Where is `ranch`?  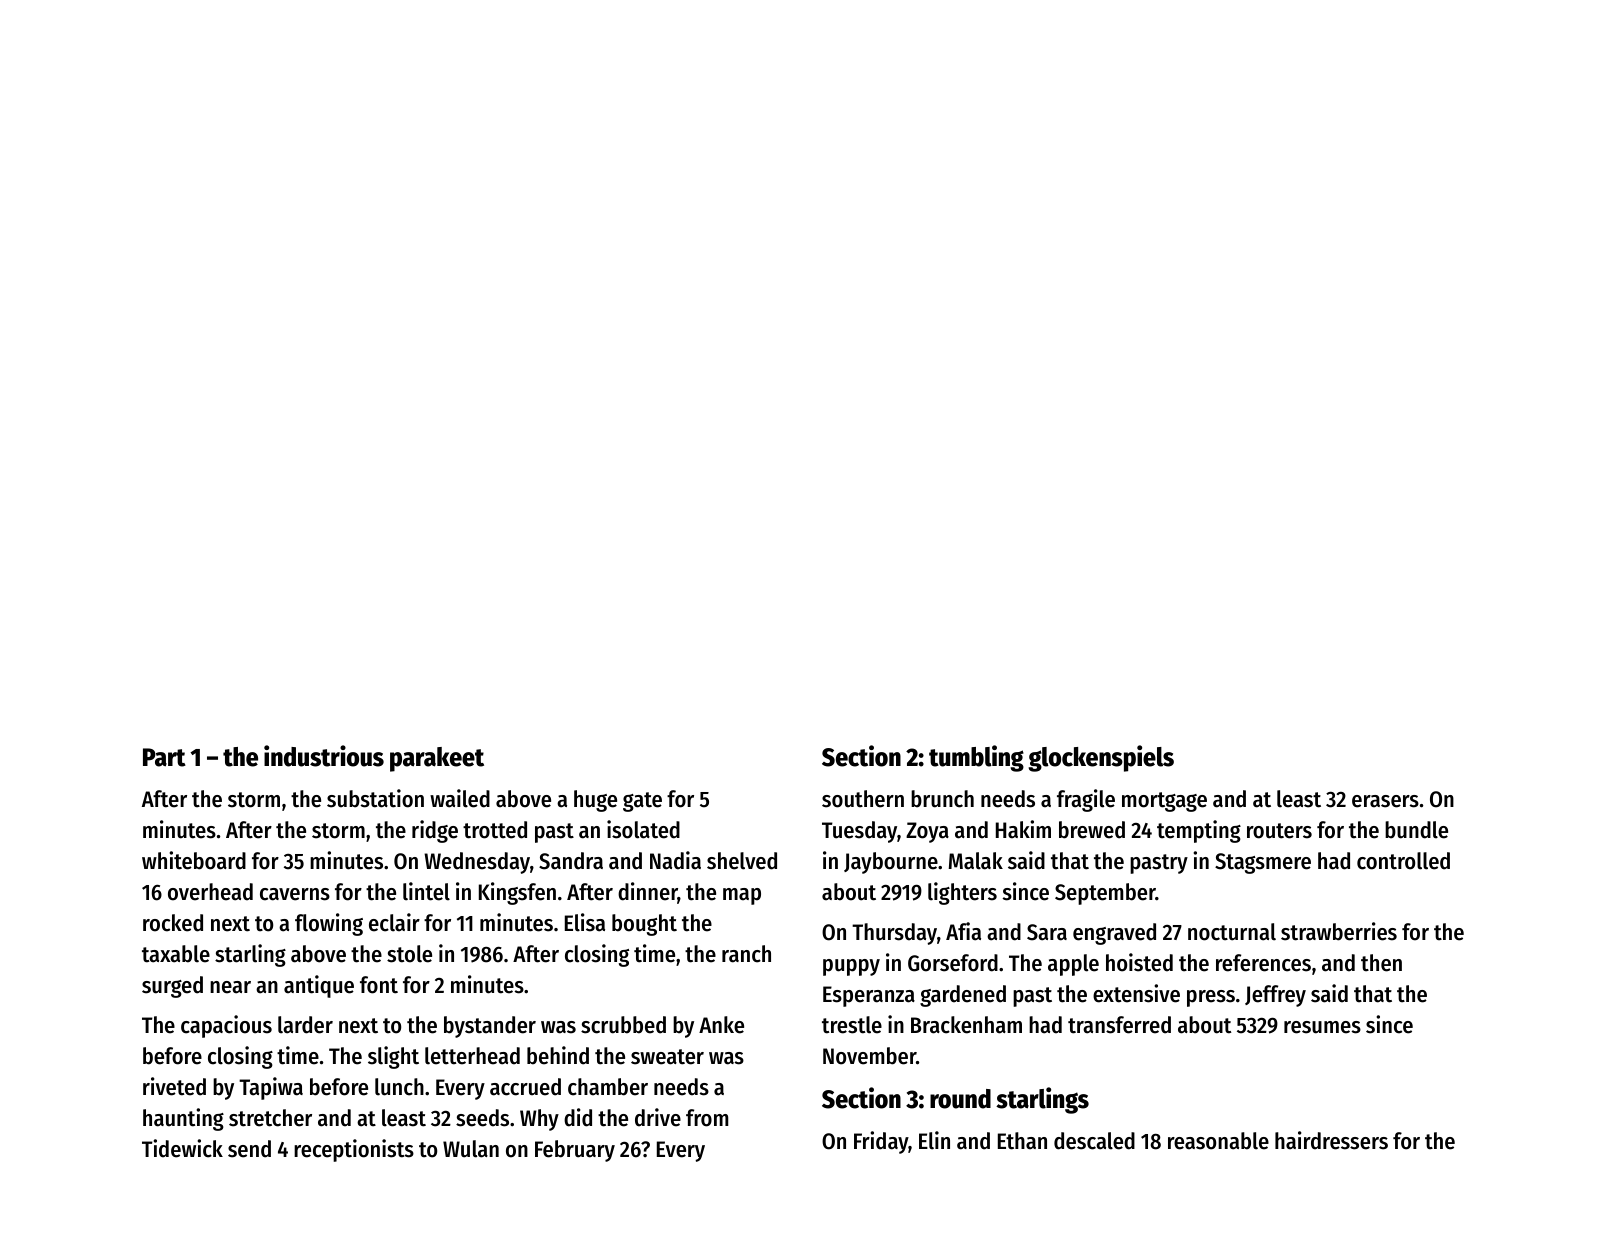 ranch is located at coordinates (746, 954).
